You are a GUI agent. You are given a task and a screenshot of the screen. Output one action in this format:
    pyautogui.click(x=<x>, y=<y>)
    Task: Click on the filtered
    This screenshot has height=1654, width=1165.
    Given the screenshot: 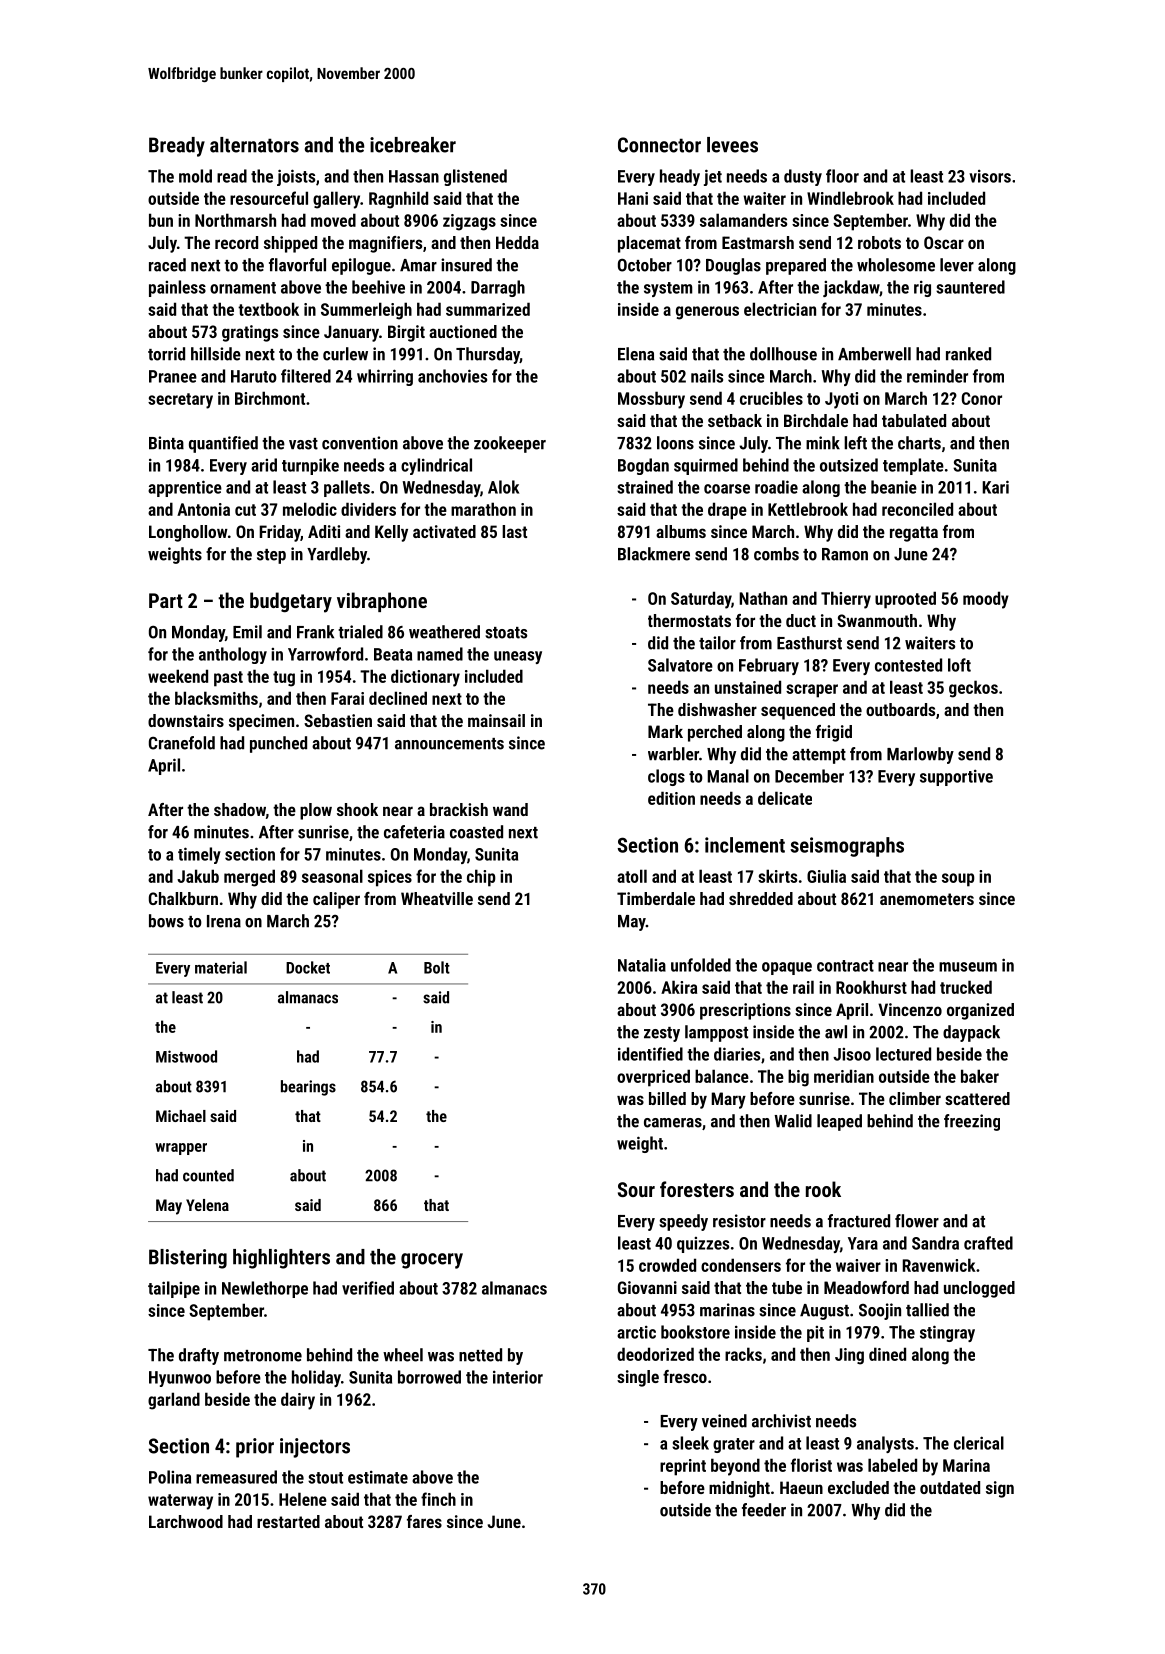 What is the action you would take?
    pyautogui.click(x=306, y=376)
